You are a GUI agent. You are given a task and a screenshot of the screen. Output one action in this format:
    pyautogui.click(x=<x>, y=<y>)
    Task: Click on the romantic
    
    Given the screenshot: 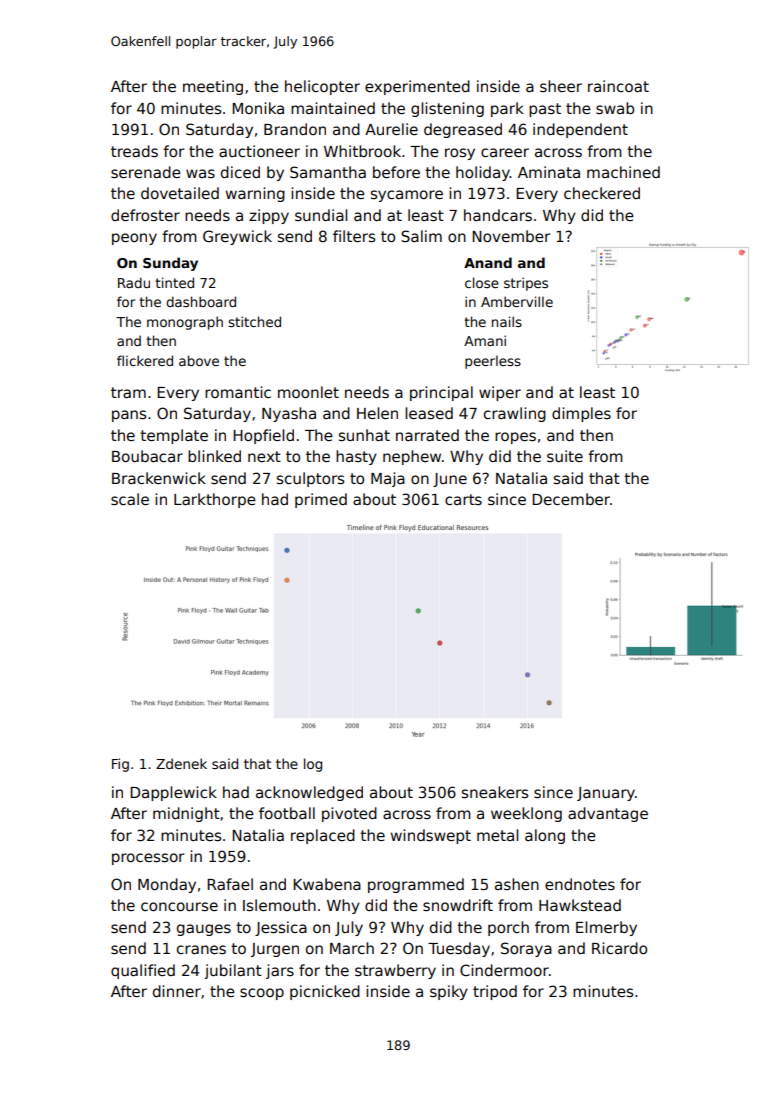 What is the action you would take?
    pyautogui.click(x=238, y=392)
